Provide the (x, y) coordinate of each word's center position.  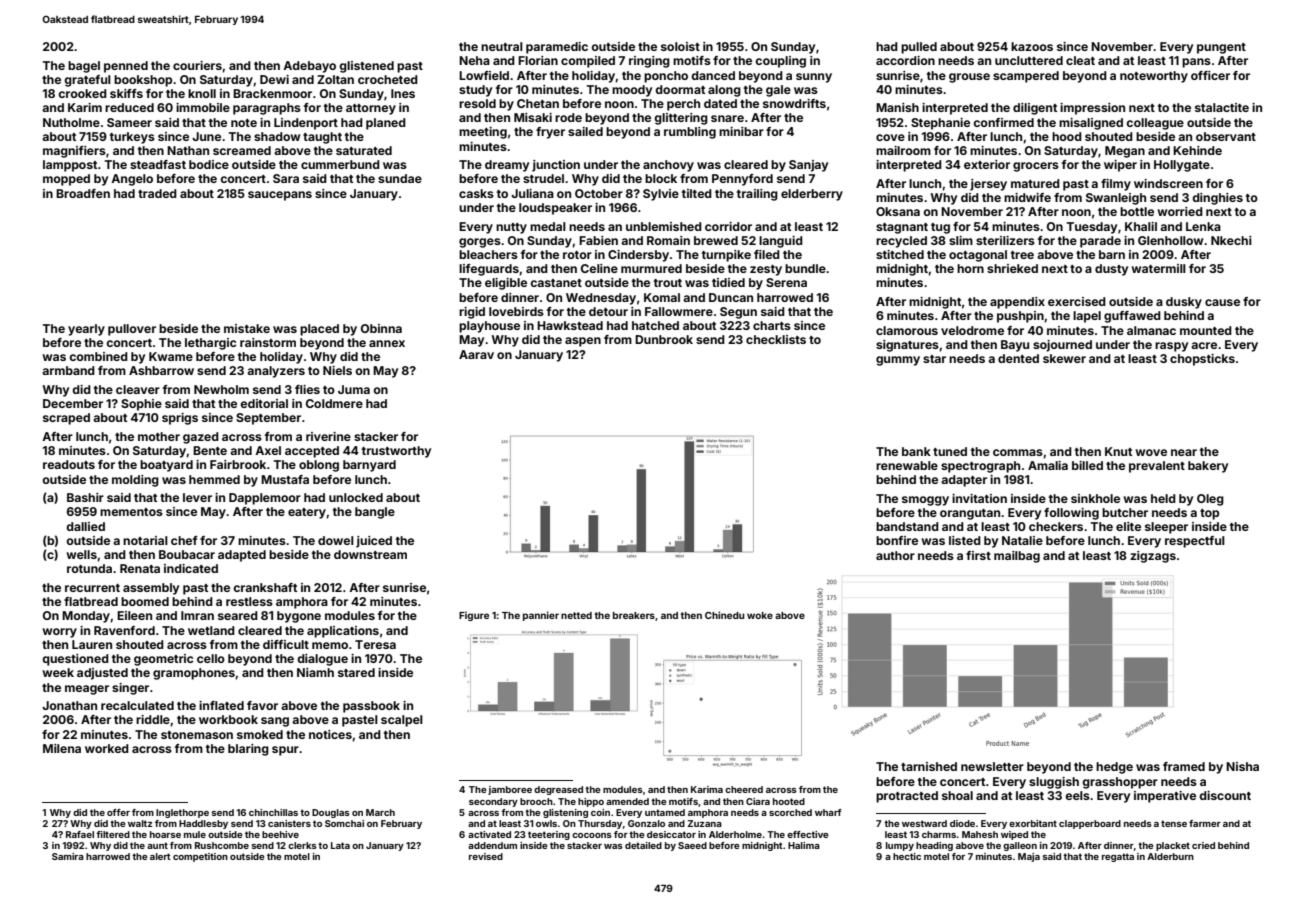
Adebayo (309, 67)
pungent (1221, 48)
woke (760, 615)
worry (59, 633)
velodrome (972, 330)
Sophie (141, 405)
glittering (681, 119)
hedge (1114, 768)
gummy (898, 361)
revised (486, 856)
